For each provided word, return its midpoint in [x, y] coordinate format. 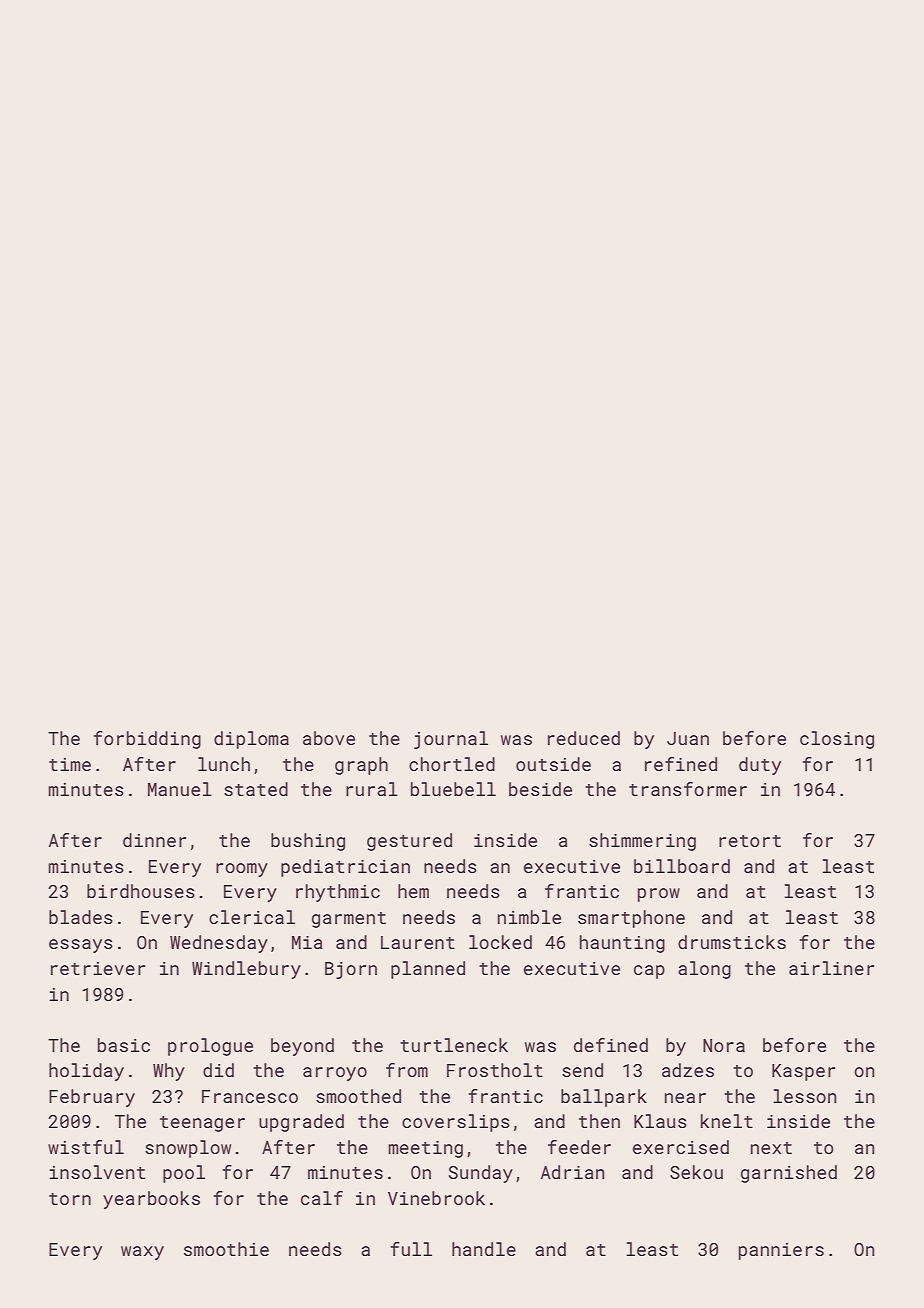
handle [484, 1249]
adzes [688, 1070]
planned [428, 970]
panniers [781, 1251]
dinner [154, 840]
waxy [142, 1253]
